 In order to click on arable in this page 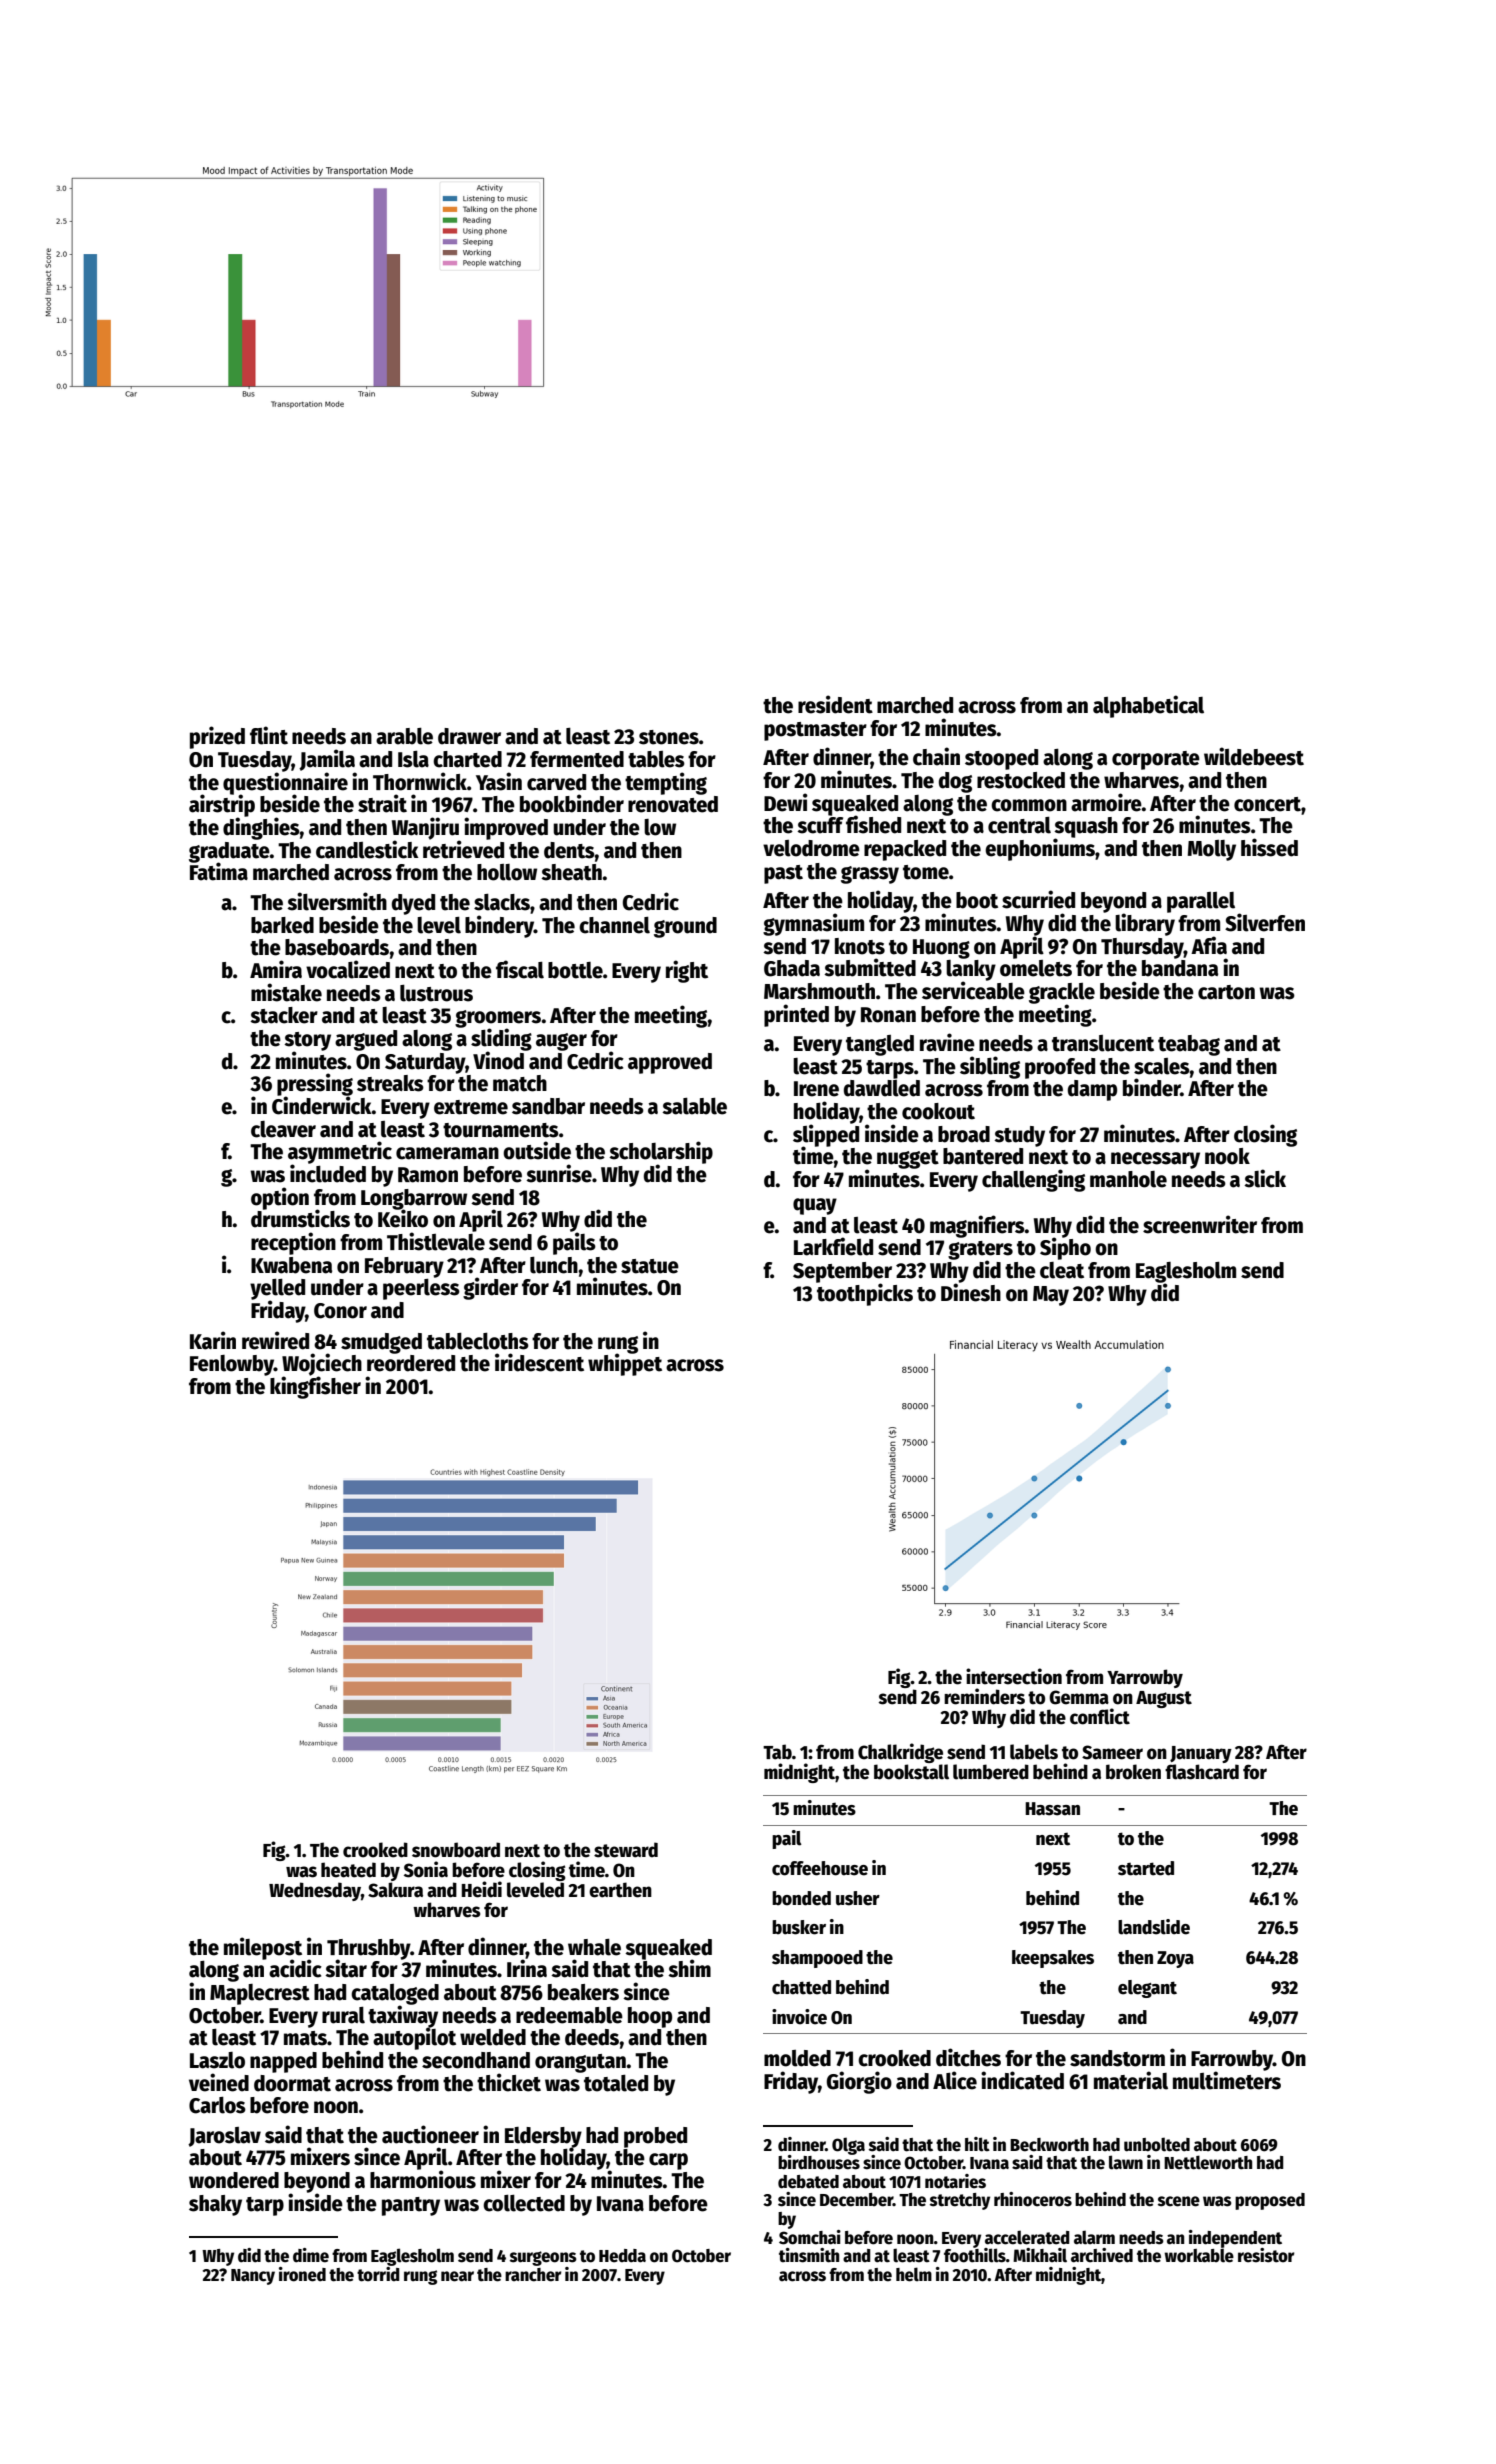, I will do `click(404, 736)`.
